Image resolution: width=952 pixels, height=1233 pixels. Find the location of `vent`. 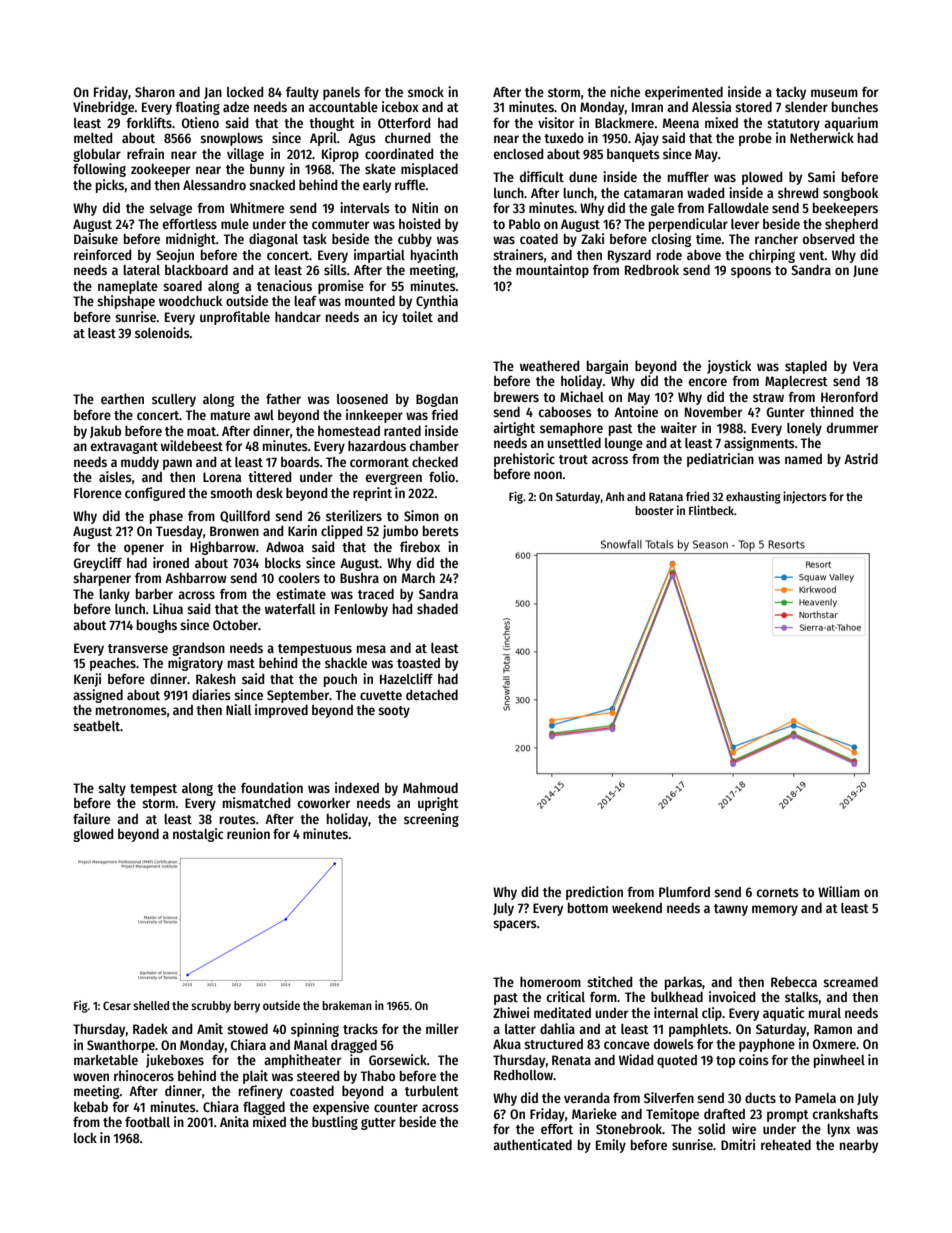

vent is located at coordinates (812, 255).
